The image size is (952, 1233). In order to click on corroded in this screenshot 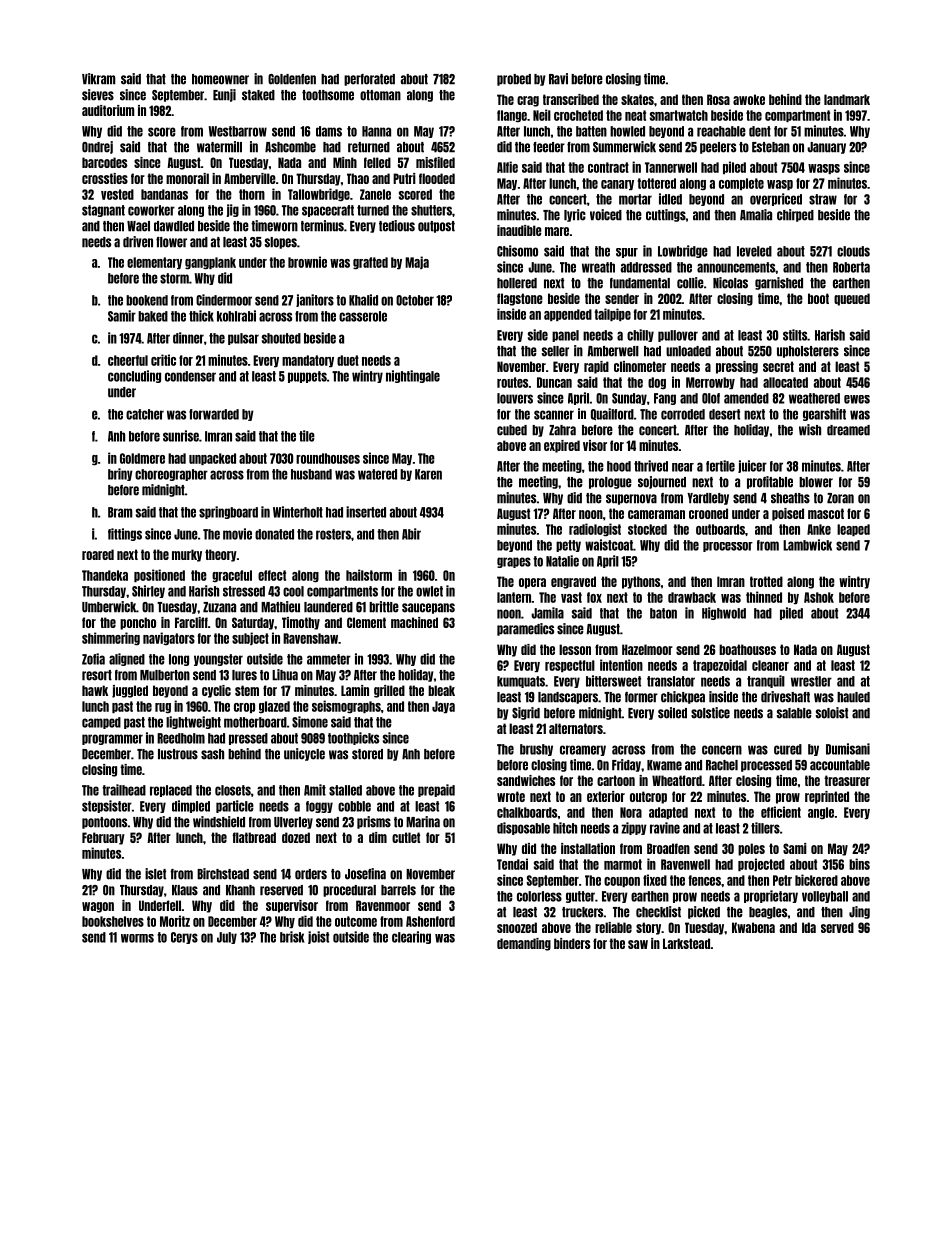, I will do `click(683, 414)`.
